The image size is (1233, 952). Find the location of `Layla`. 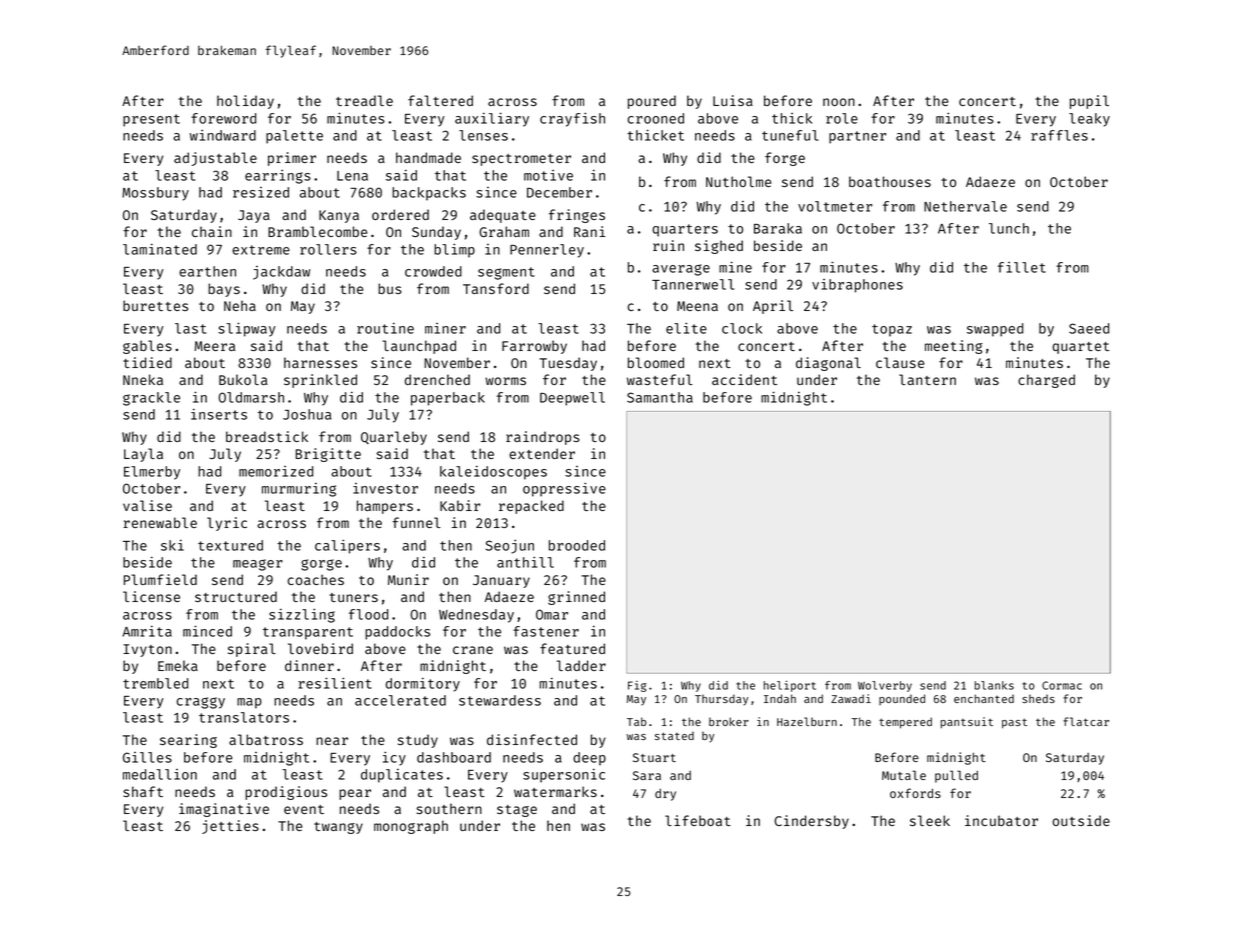

Layla is located at coordinates (143, 455).
